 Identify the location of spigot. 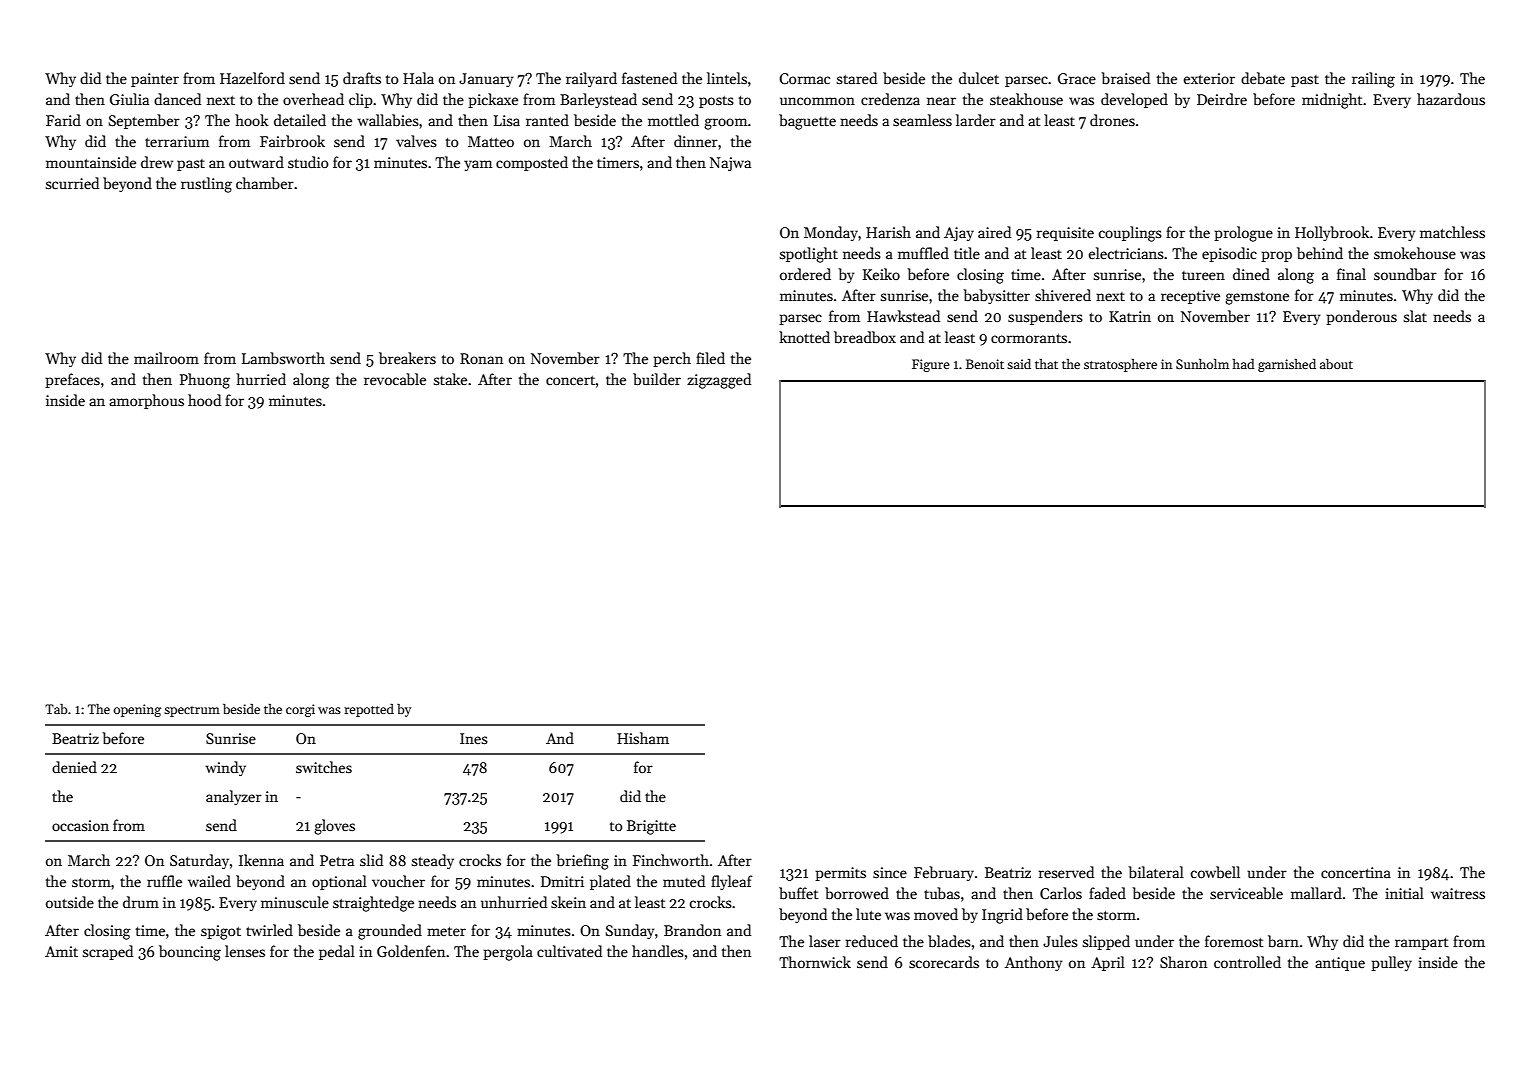
(221, 932).
